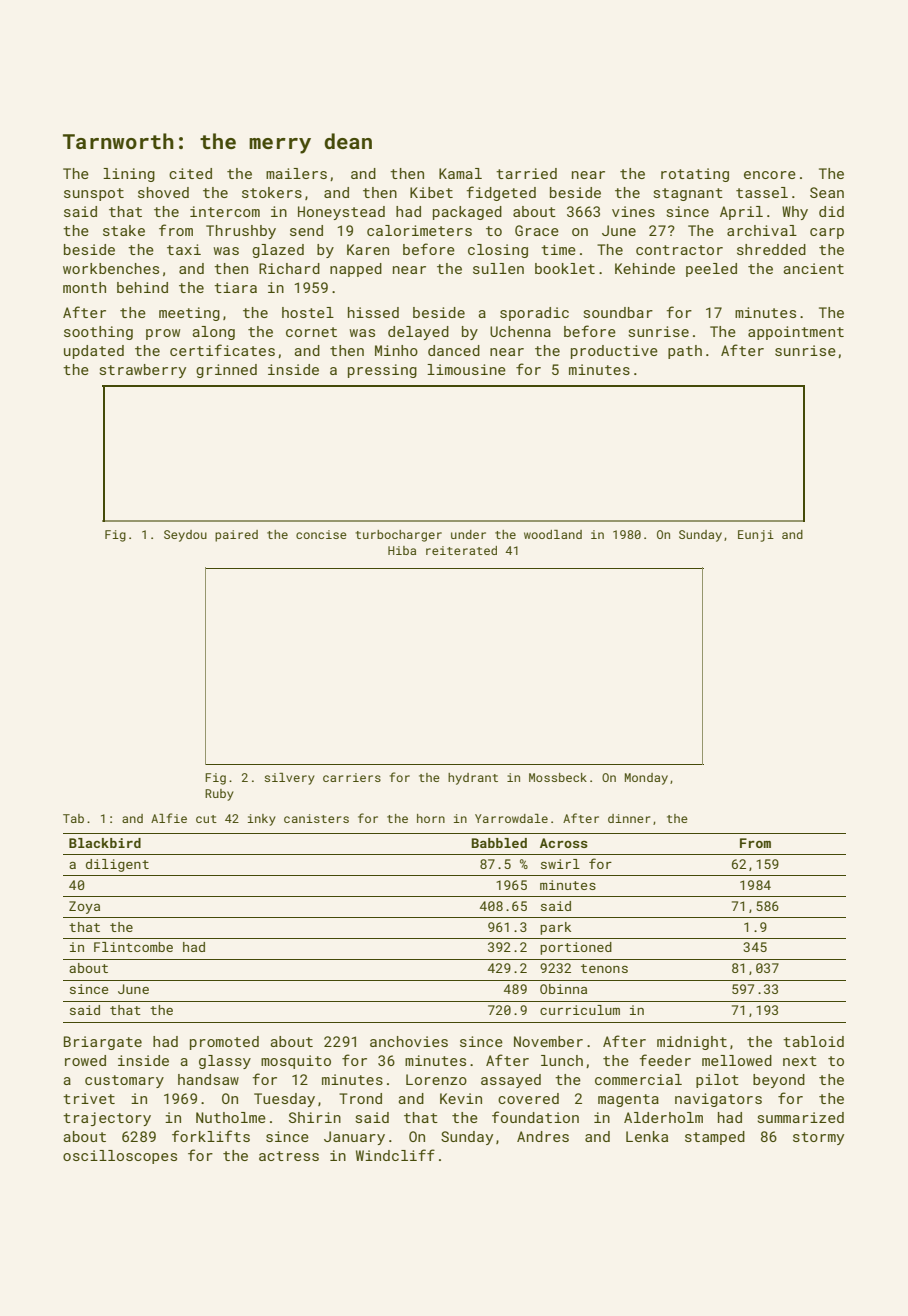 Image resolution: width=908 pixels, height=1316 pixels. What do you see at coordinates (185, 536) in the document?
I see `Seydou` at bounding box center [185, 536].
